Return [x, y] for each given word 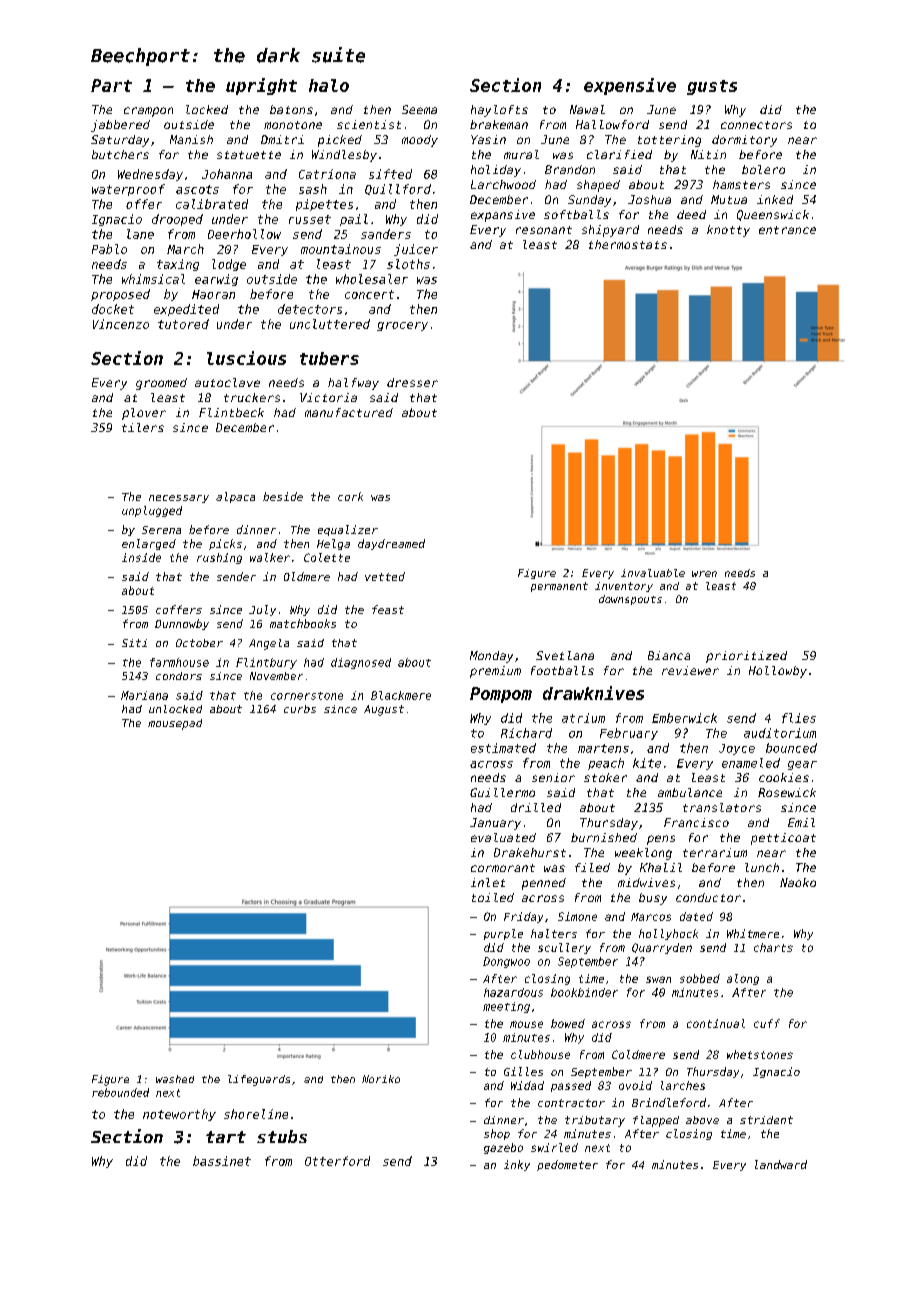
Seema [419, 109]
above [702, 1120]
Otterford [337, 1161]
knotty [728, 231]
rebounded [120, 1092]
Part [111, 85]
